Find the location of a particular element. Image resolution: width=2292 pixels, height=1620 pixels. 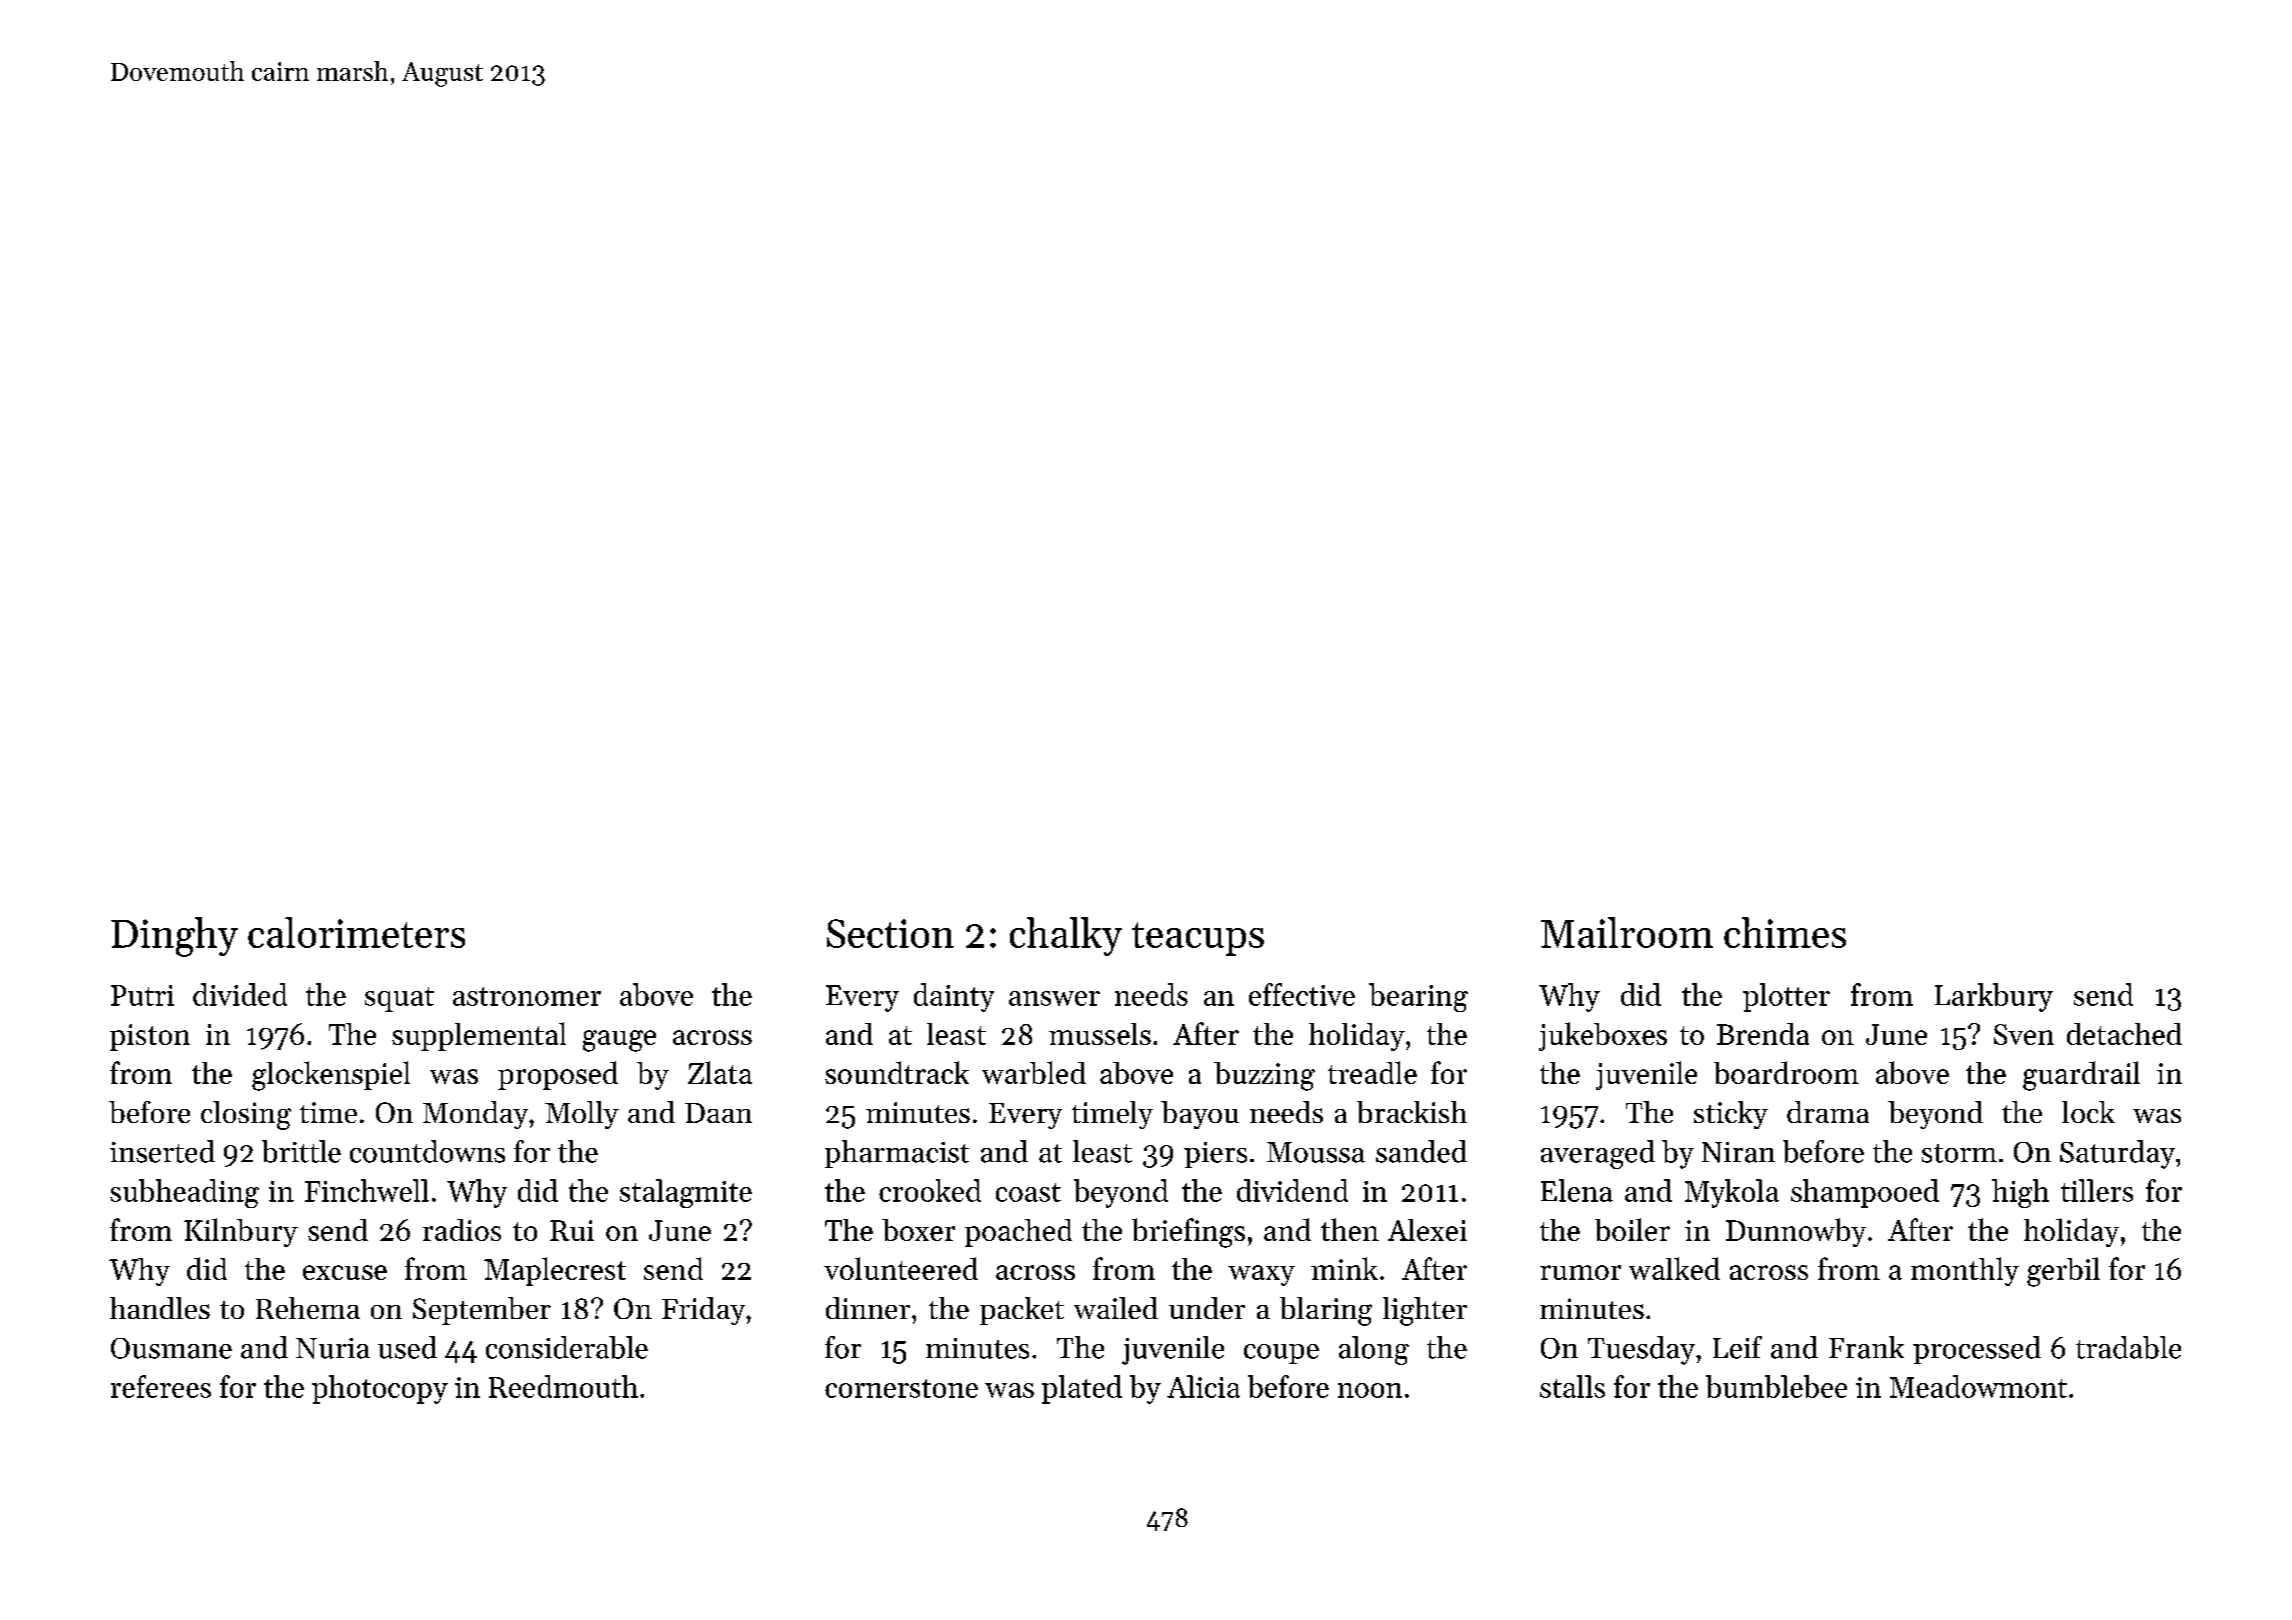

closing is located at coordinates (246, 1115).
